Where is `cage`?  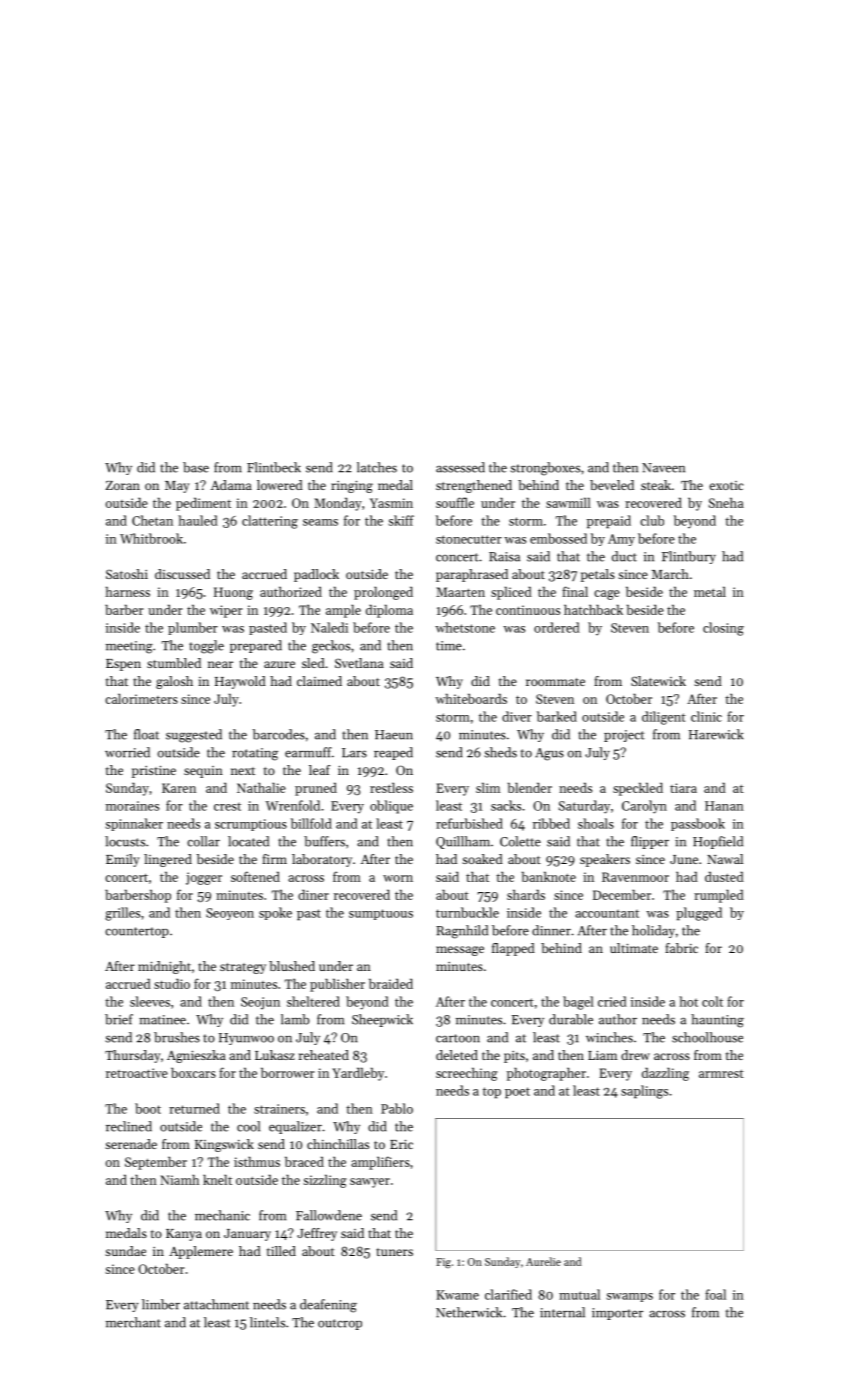 cage is located at coordinates (607, 595).
